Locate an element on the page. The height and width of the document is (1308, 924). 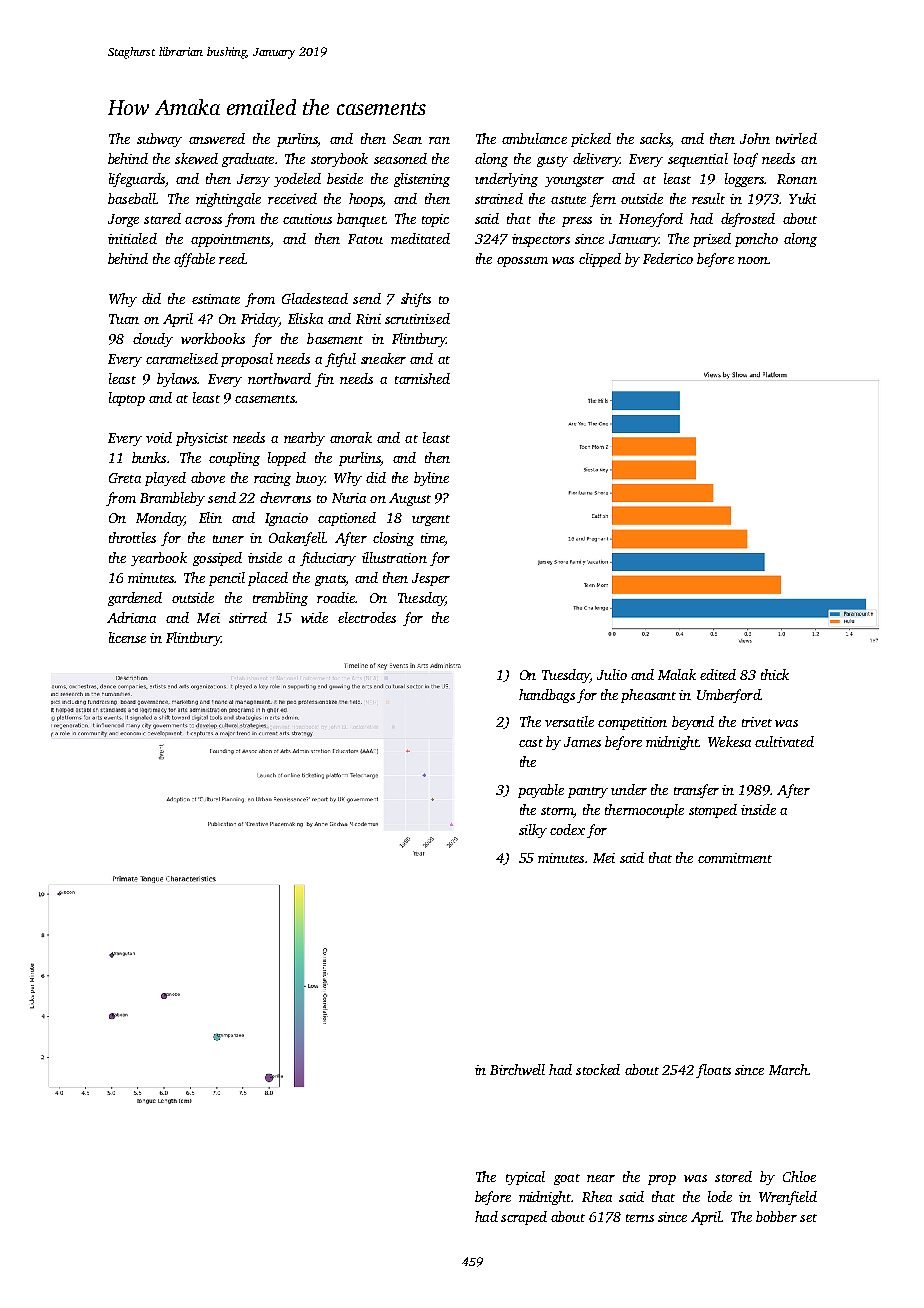
Greta is located at coordinates (125, 478).
